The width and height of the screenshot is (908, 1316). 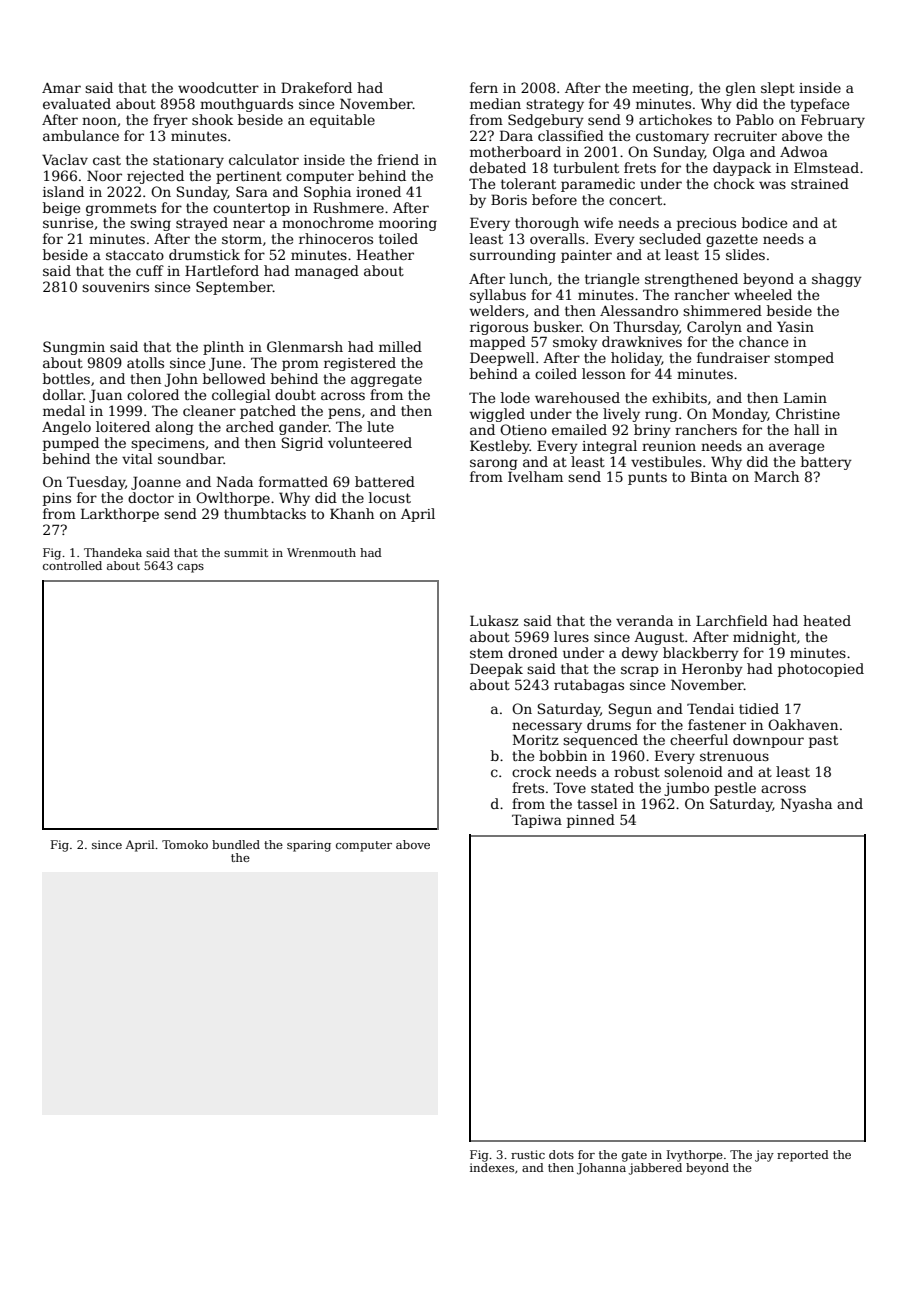 I want to click on locust, so click(x=390, y=497).
